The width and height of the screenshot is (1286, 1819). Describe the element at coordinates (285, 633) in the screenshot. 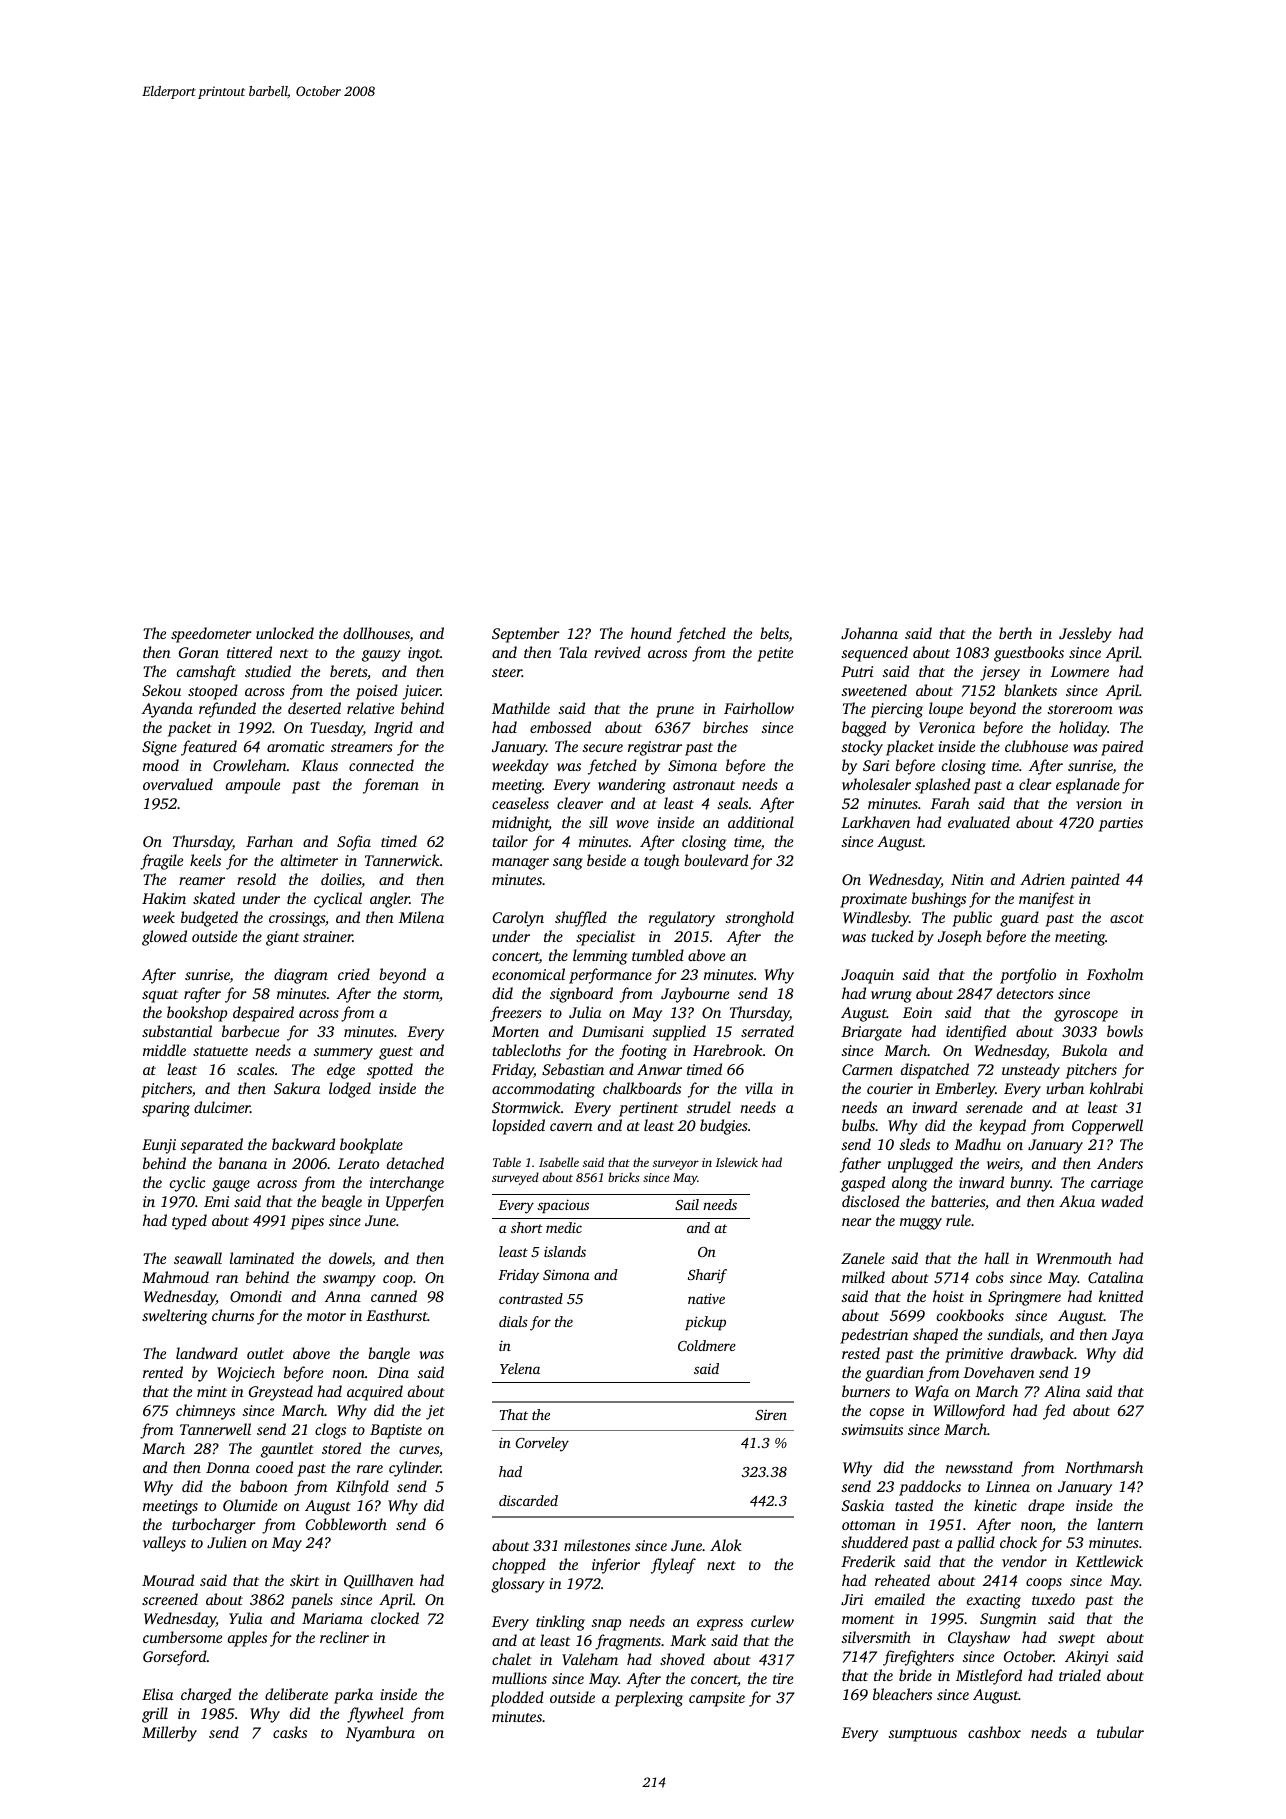

I see `unlocked` at that location.
